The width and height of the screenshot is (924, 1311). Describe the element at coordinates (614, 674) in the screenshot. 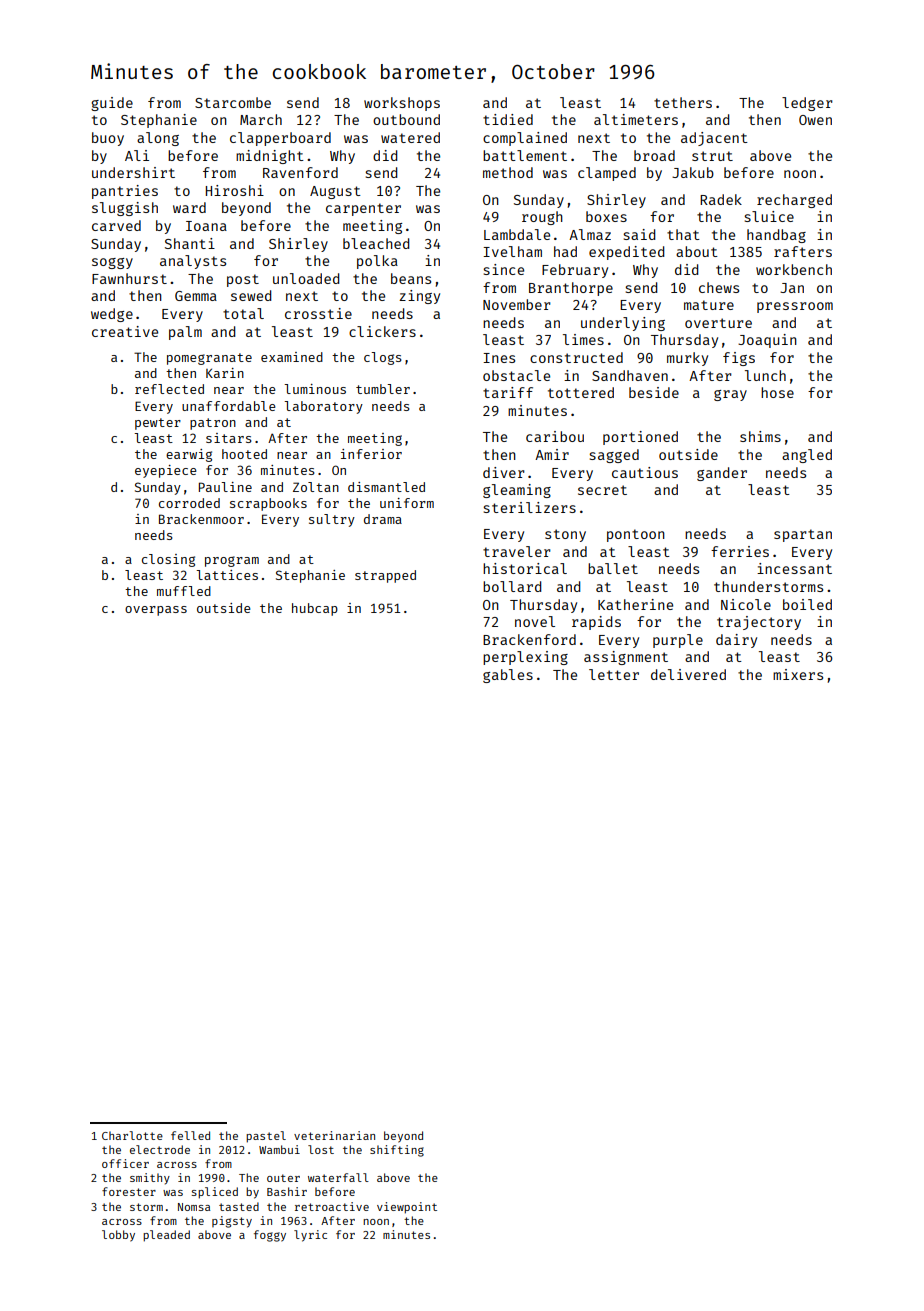

I see `letter` at that location.
